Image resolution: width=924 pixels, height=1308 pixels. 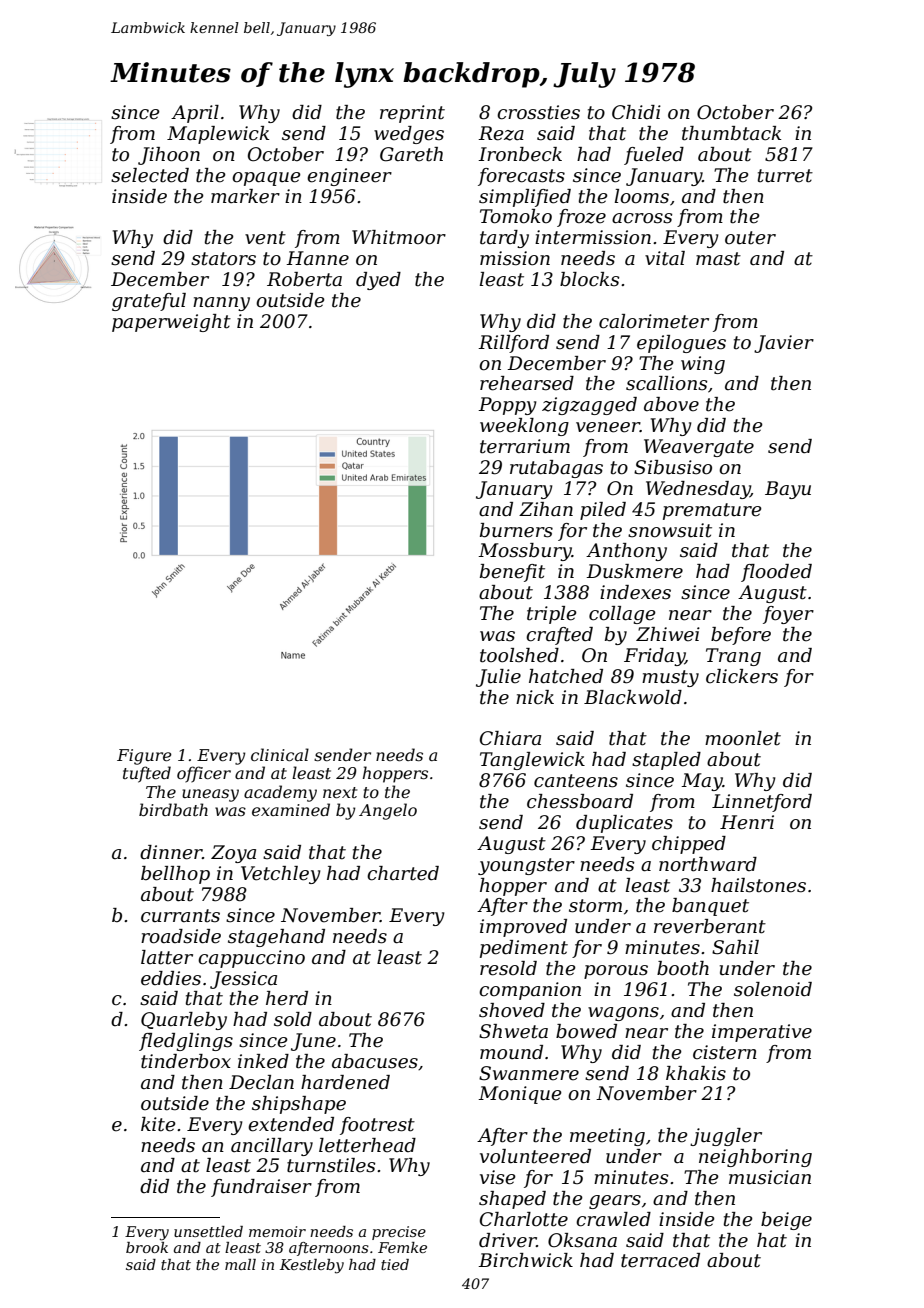 I want to click on flooded, so click(x=776, y=573).
